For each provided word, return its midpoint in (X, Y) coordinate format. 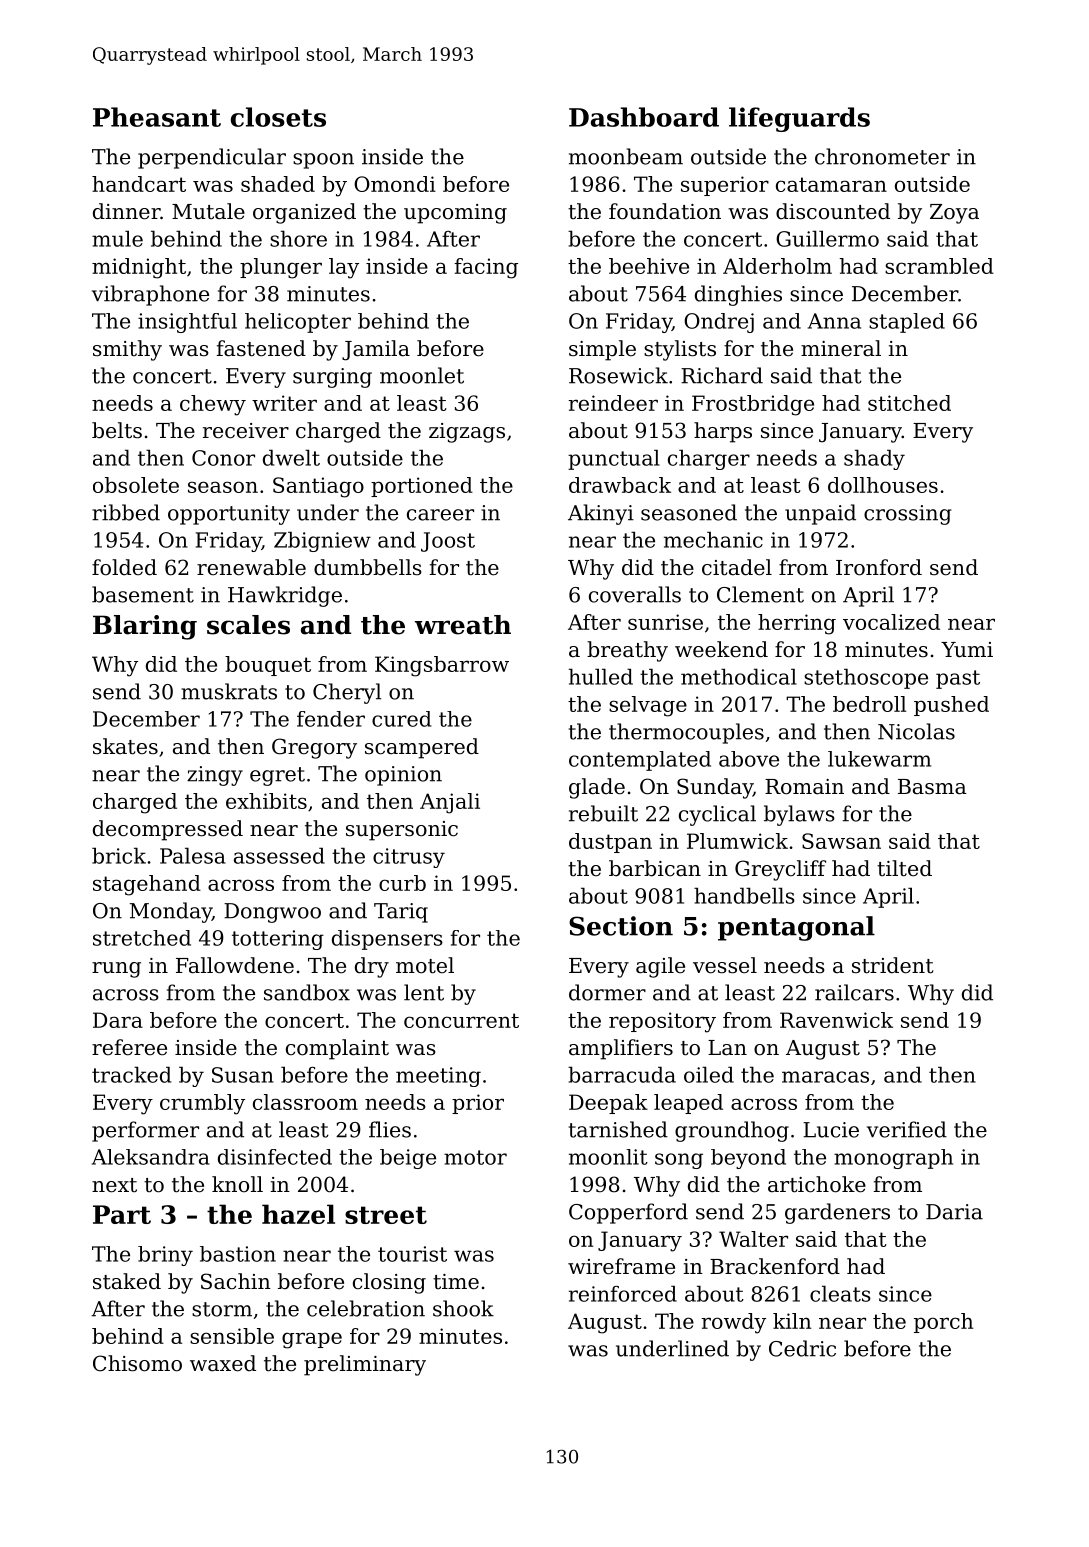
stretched (142, 938)
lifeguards (799, 119)
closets (278, 117)
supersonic (402, 831)
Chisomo (137, 1363)
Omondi (395, 184)
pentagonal (796, 928)
